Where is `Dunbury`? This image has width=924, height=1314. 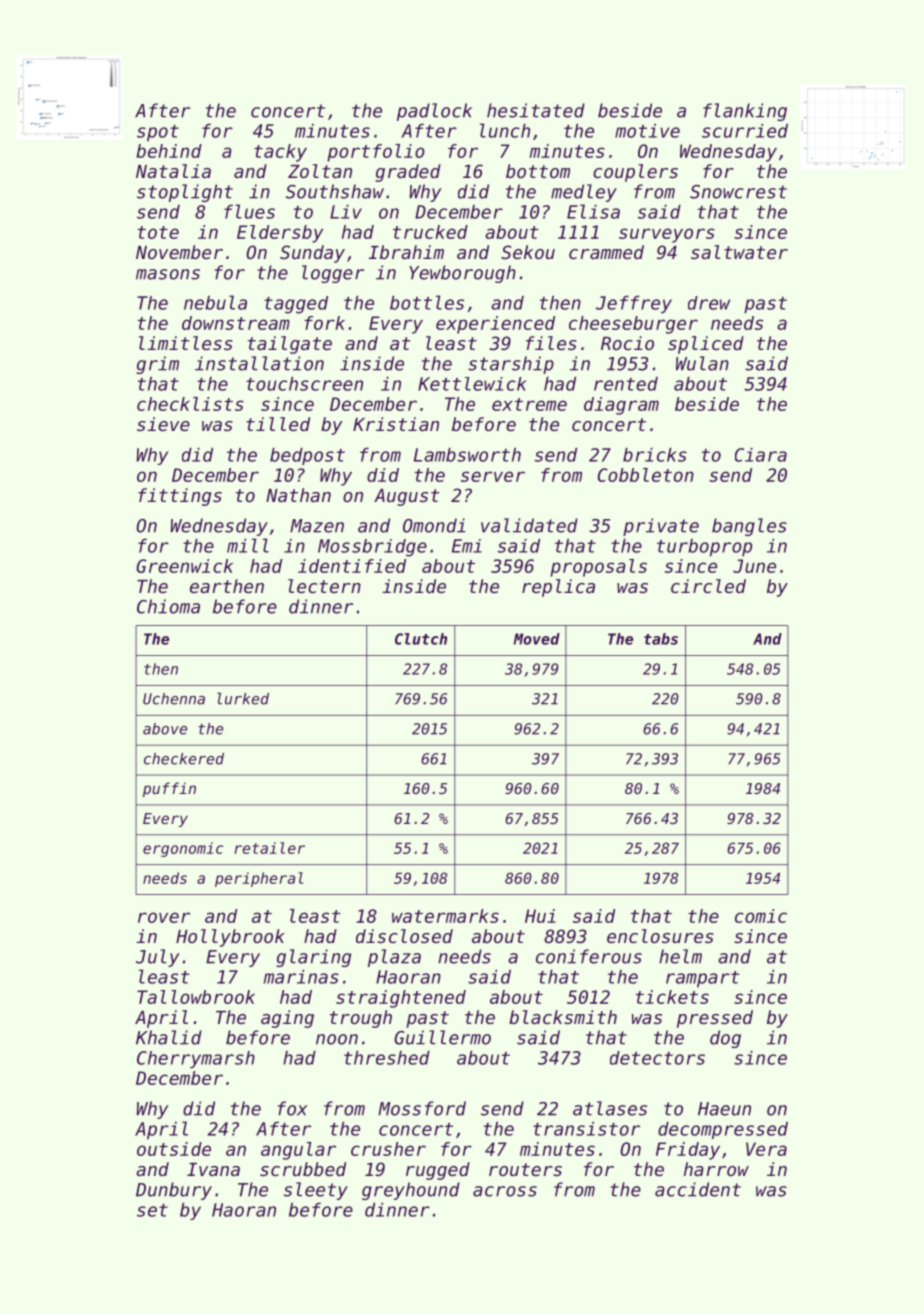
Dunbury is located at coordinates (174, 1191).
